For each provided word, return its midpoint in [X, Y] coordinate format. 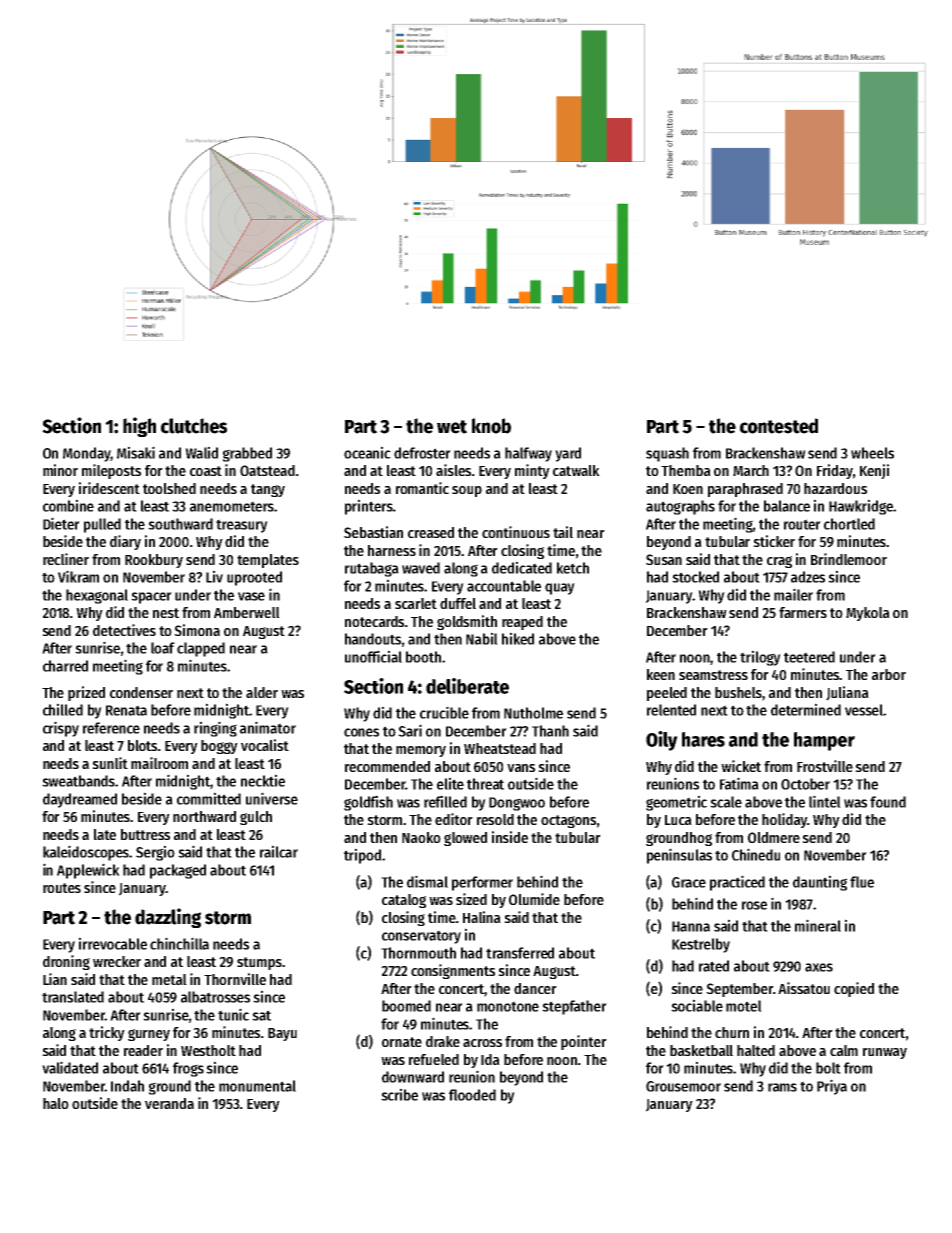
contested [779, 426]
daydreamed [80, 800]
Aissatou [804, 988]
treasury [242, 526]
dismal [427, 881]
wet [452, 427]
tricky [107, 1033]
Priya [832, 1087]
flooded [472, 1095]
